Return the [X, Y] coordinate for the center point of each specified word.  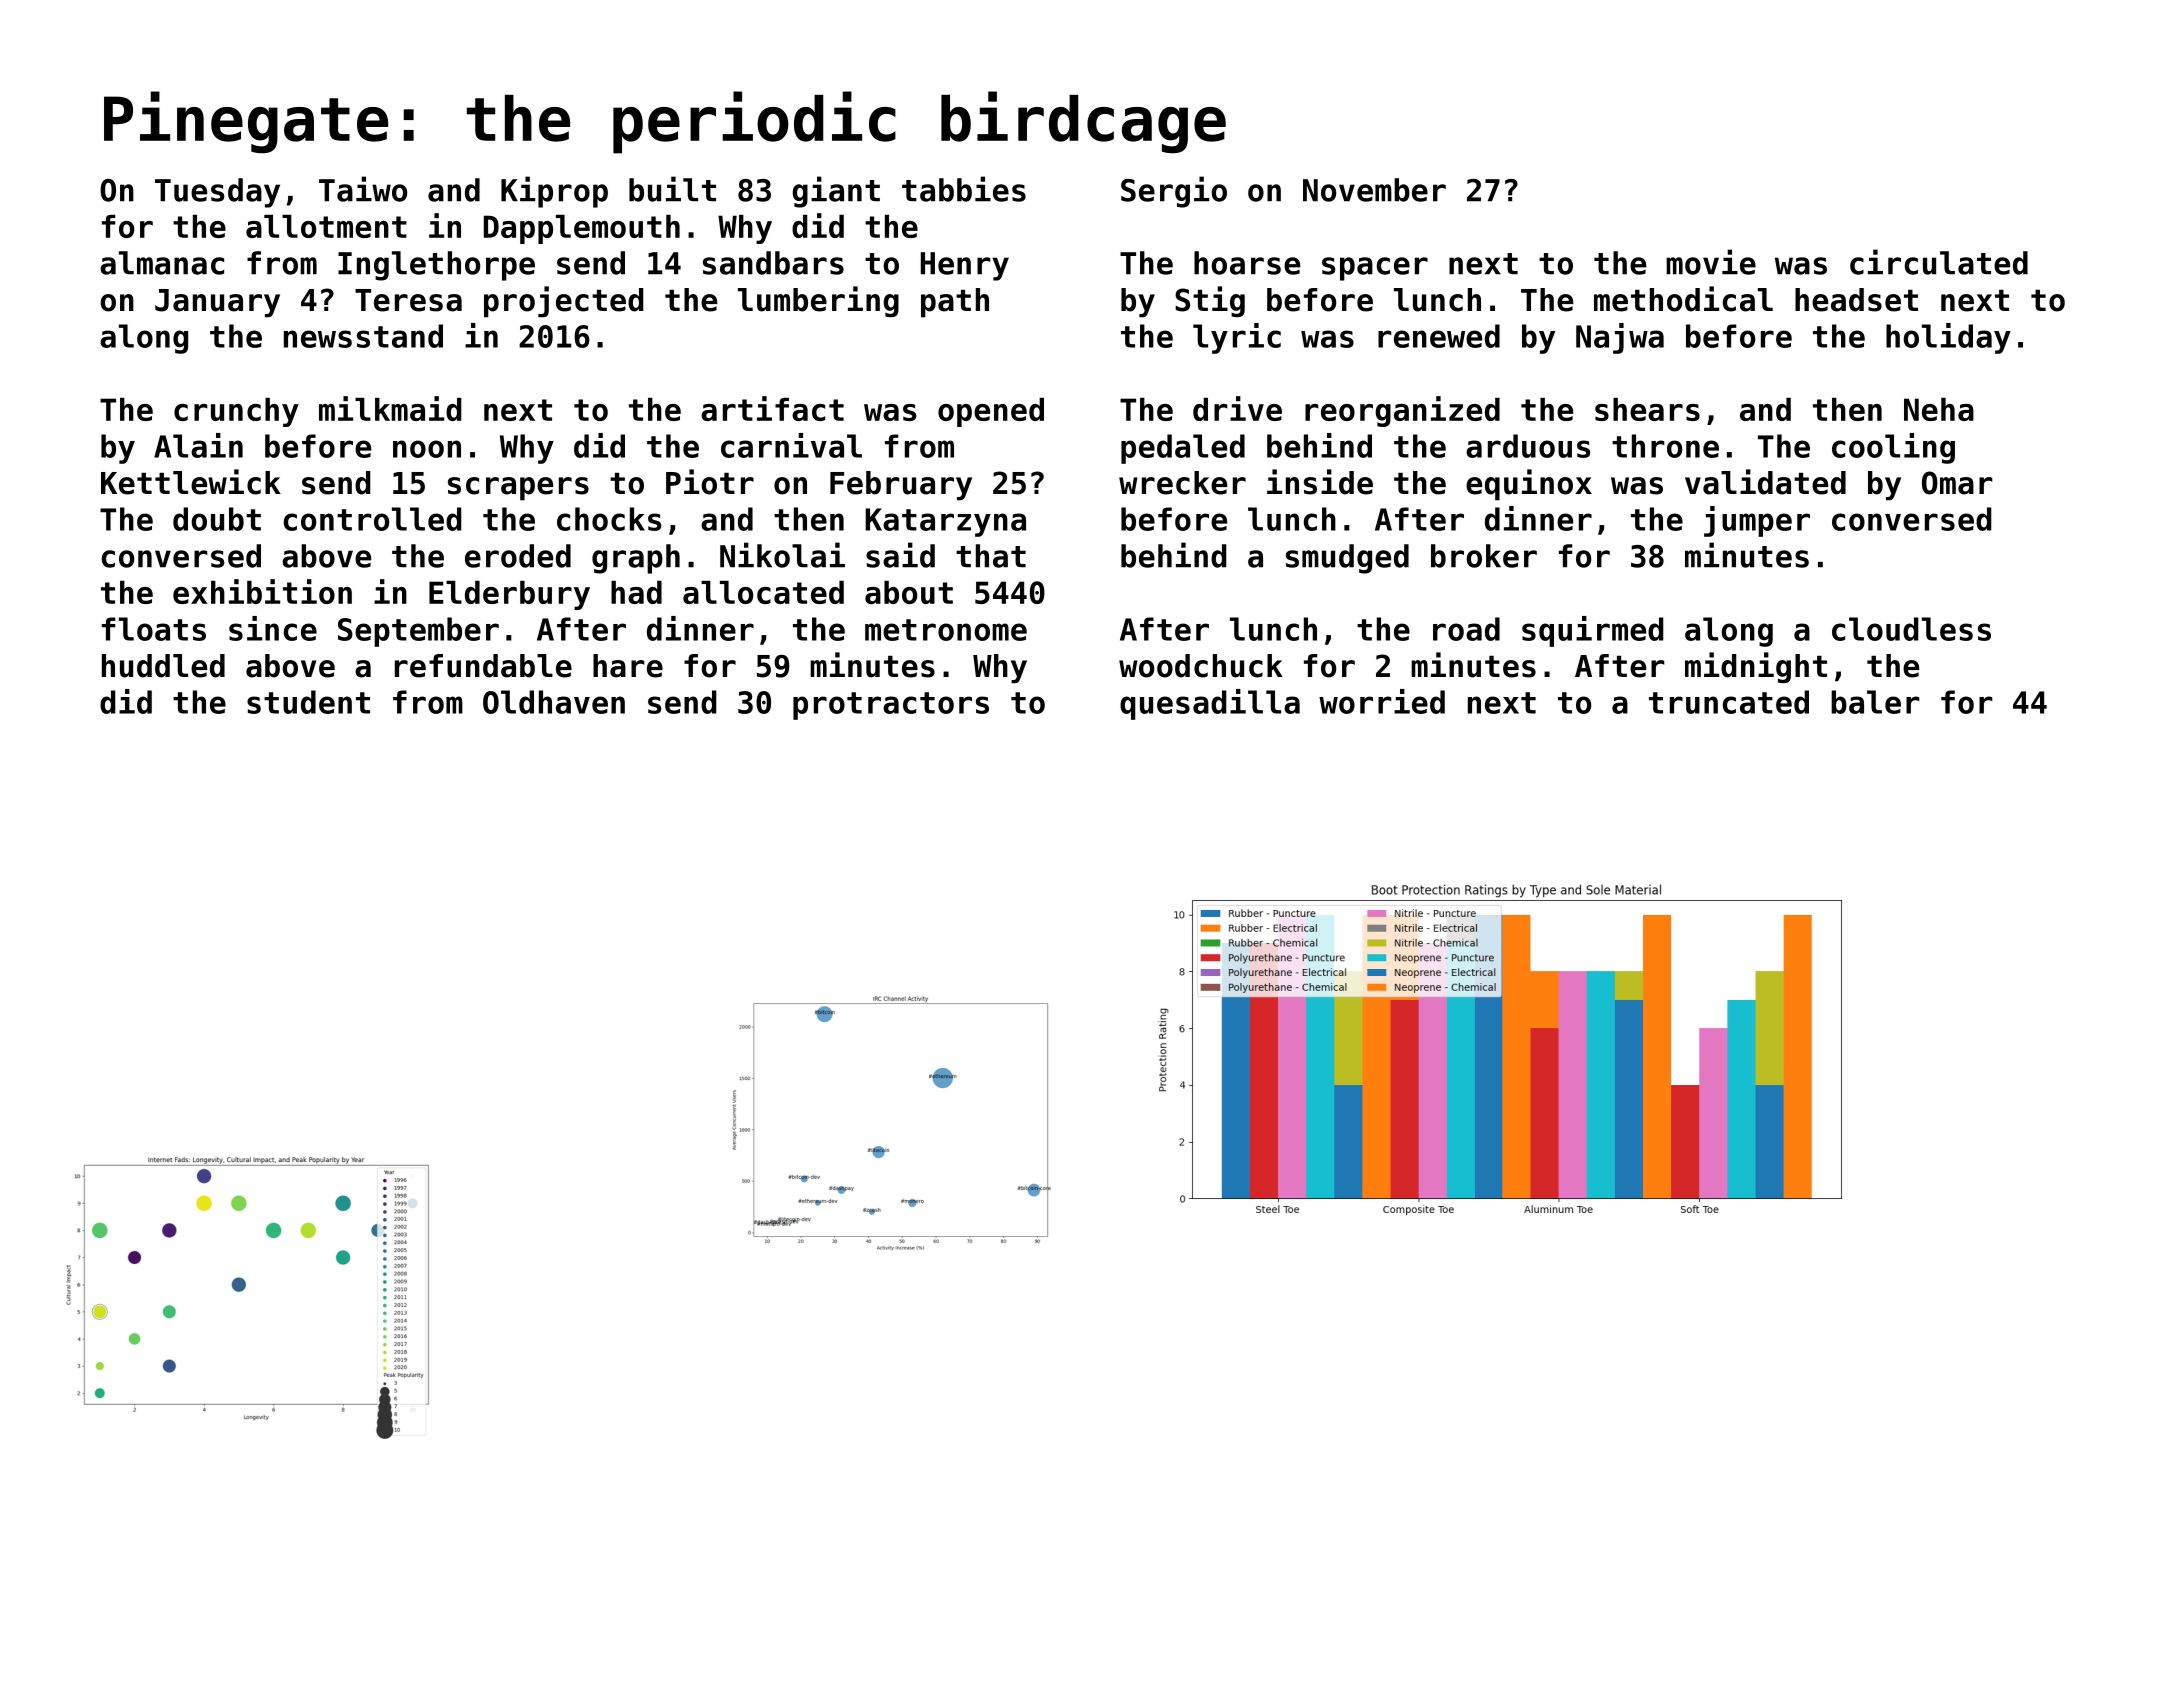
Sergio [1174, 192]
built [672, 189]
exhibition [262, 591]
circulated [1939, 262]
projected [564, 302]
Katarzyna [945, 522]
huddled [163, 666]
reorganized [1402, 411]
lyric [1237, 338]
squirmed [1593, 631]
